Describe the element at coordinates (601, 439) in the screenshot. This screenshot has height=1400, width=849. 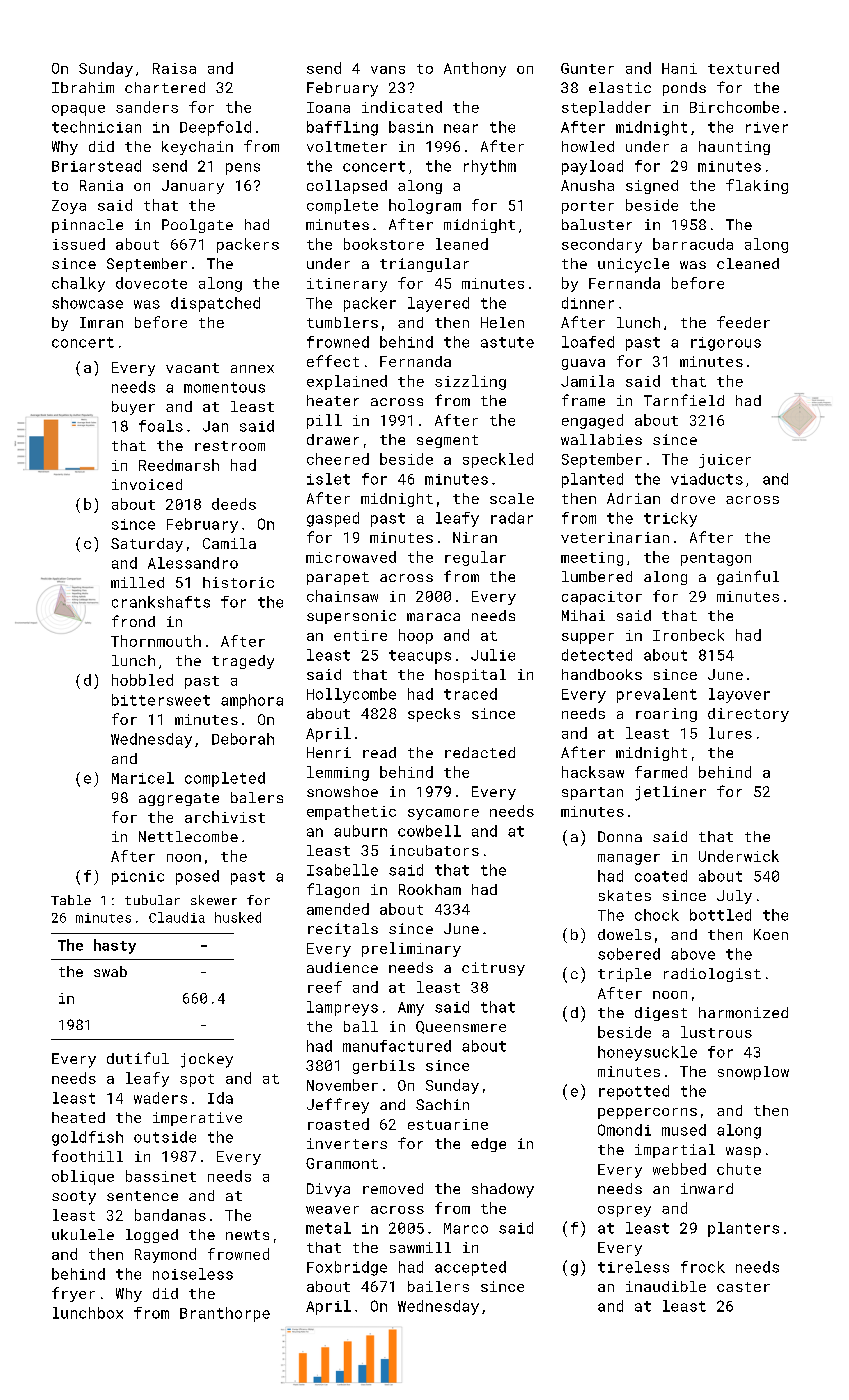
I see `wallabies` at that location.
